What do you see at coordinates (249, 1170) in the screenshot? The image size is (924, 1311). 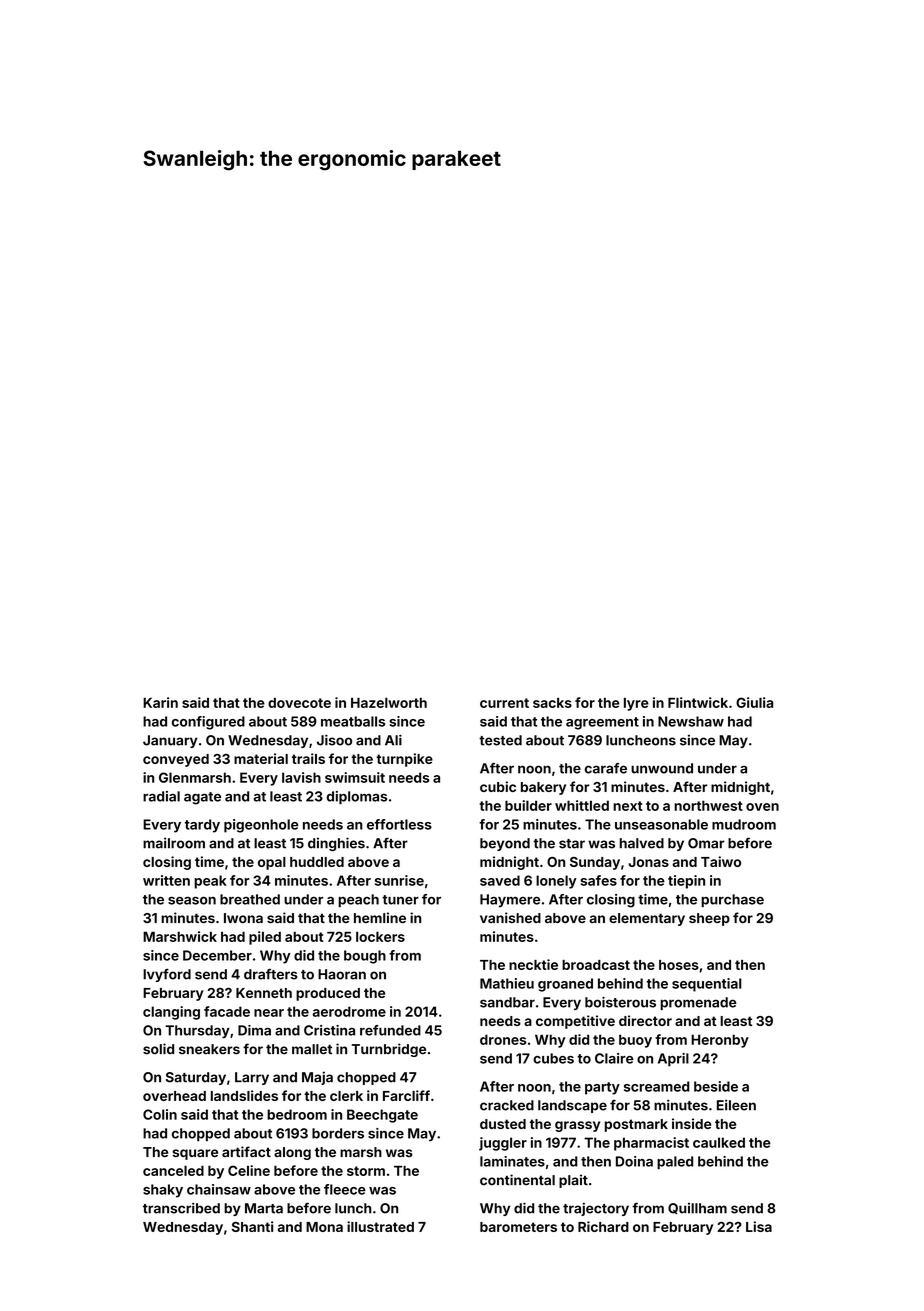 I see `Celine` at bounding box center [249, 1170].
